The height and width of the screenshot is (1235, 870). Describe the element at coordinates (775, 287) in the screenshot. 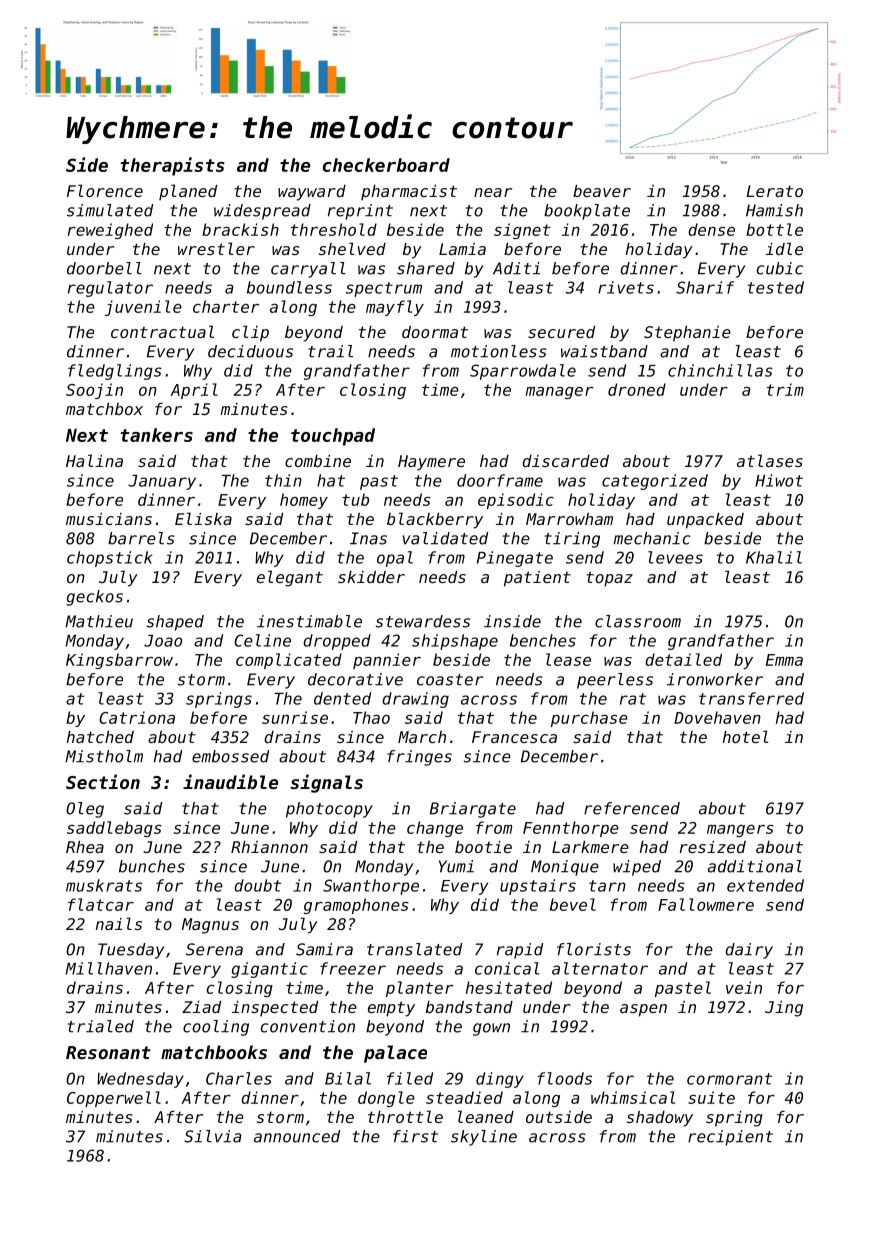

I see `tested` at that location.
